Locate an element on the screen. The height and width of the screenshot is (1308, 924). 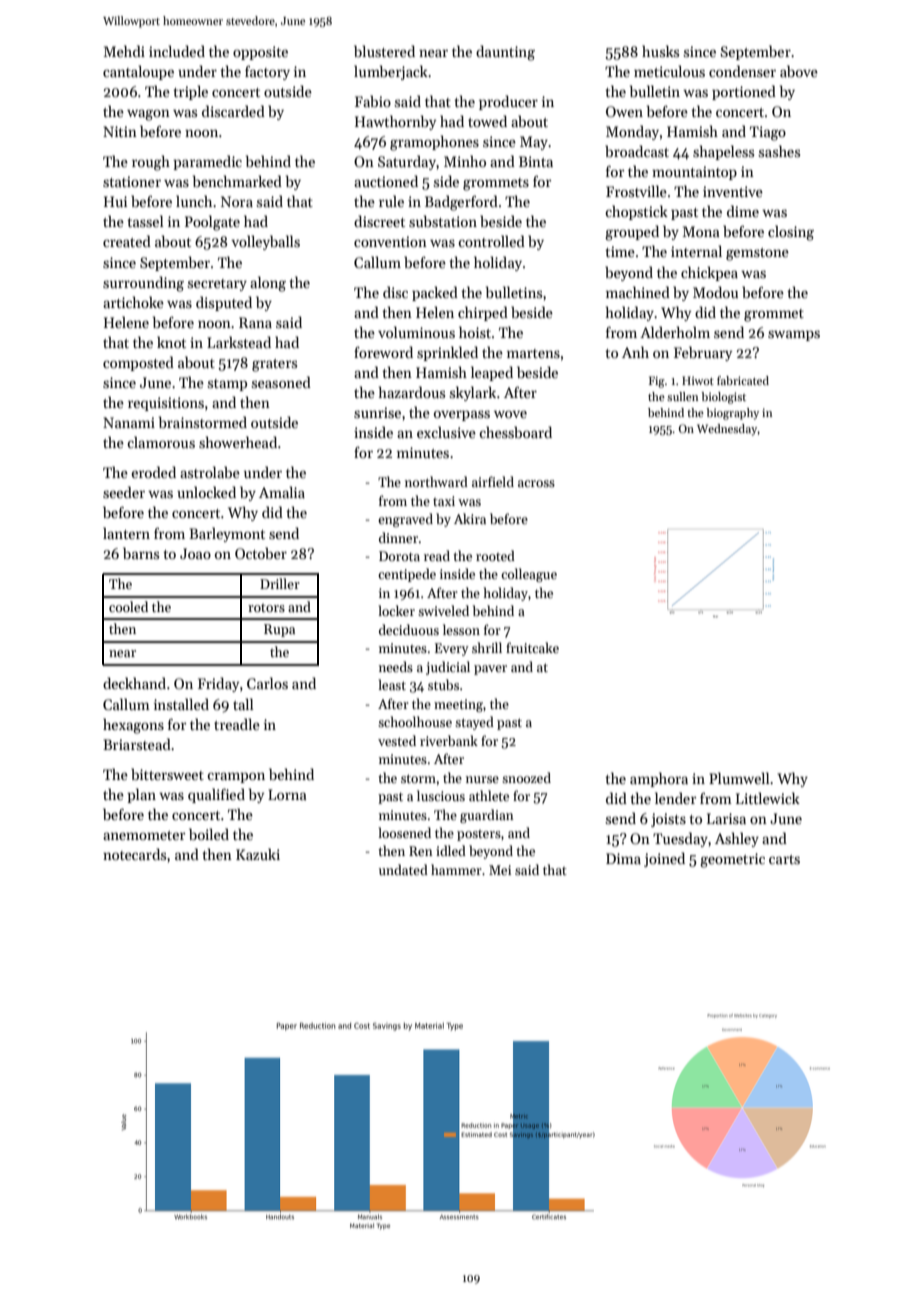
boiled is located at coordinates (209, 834).
